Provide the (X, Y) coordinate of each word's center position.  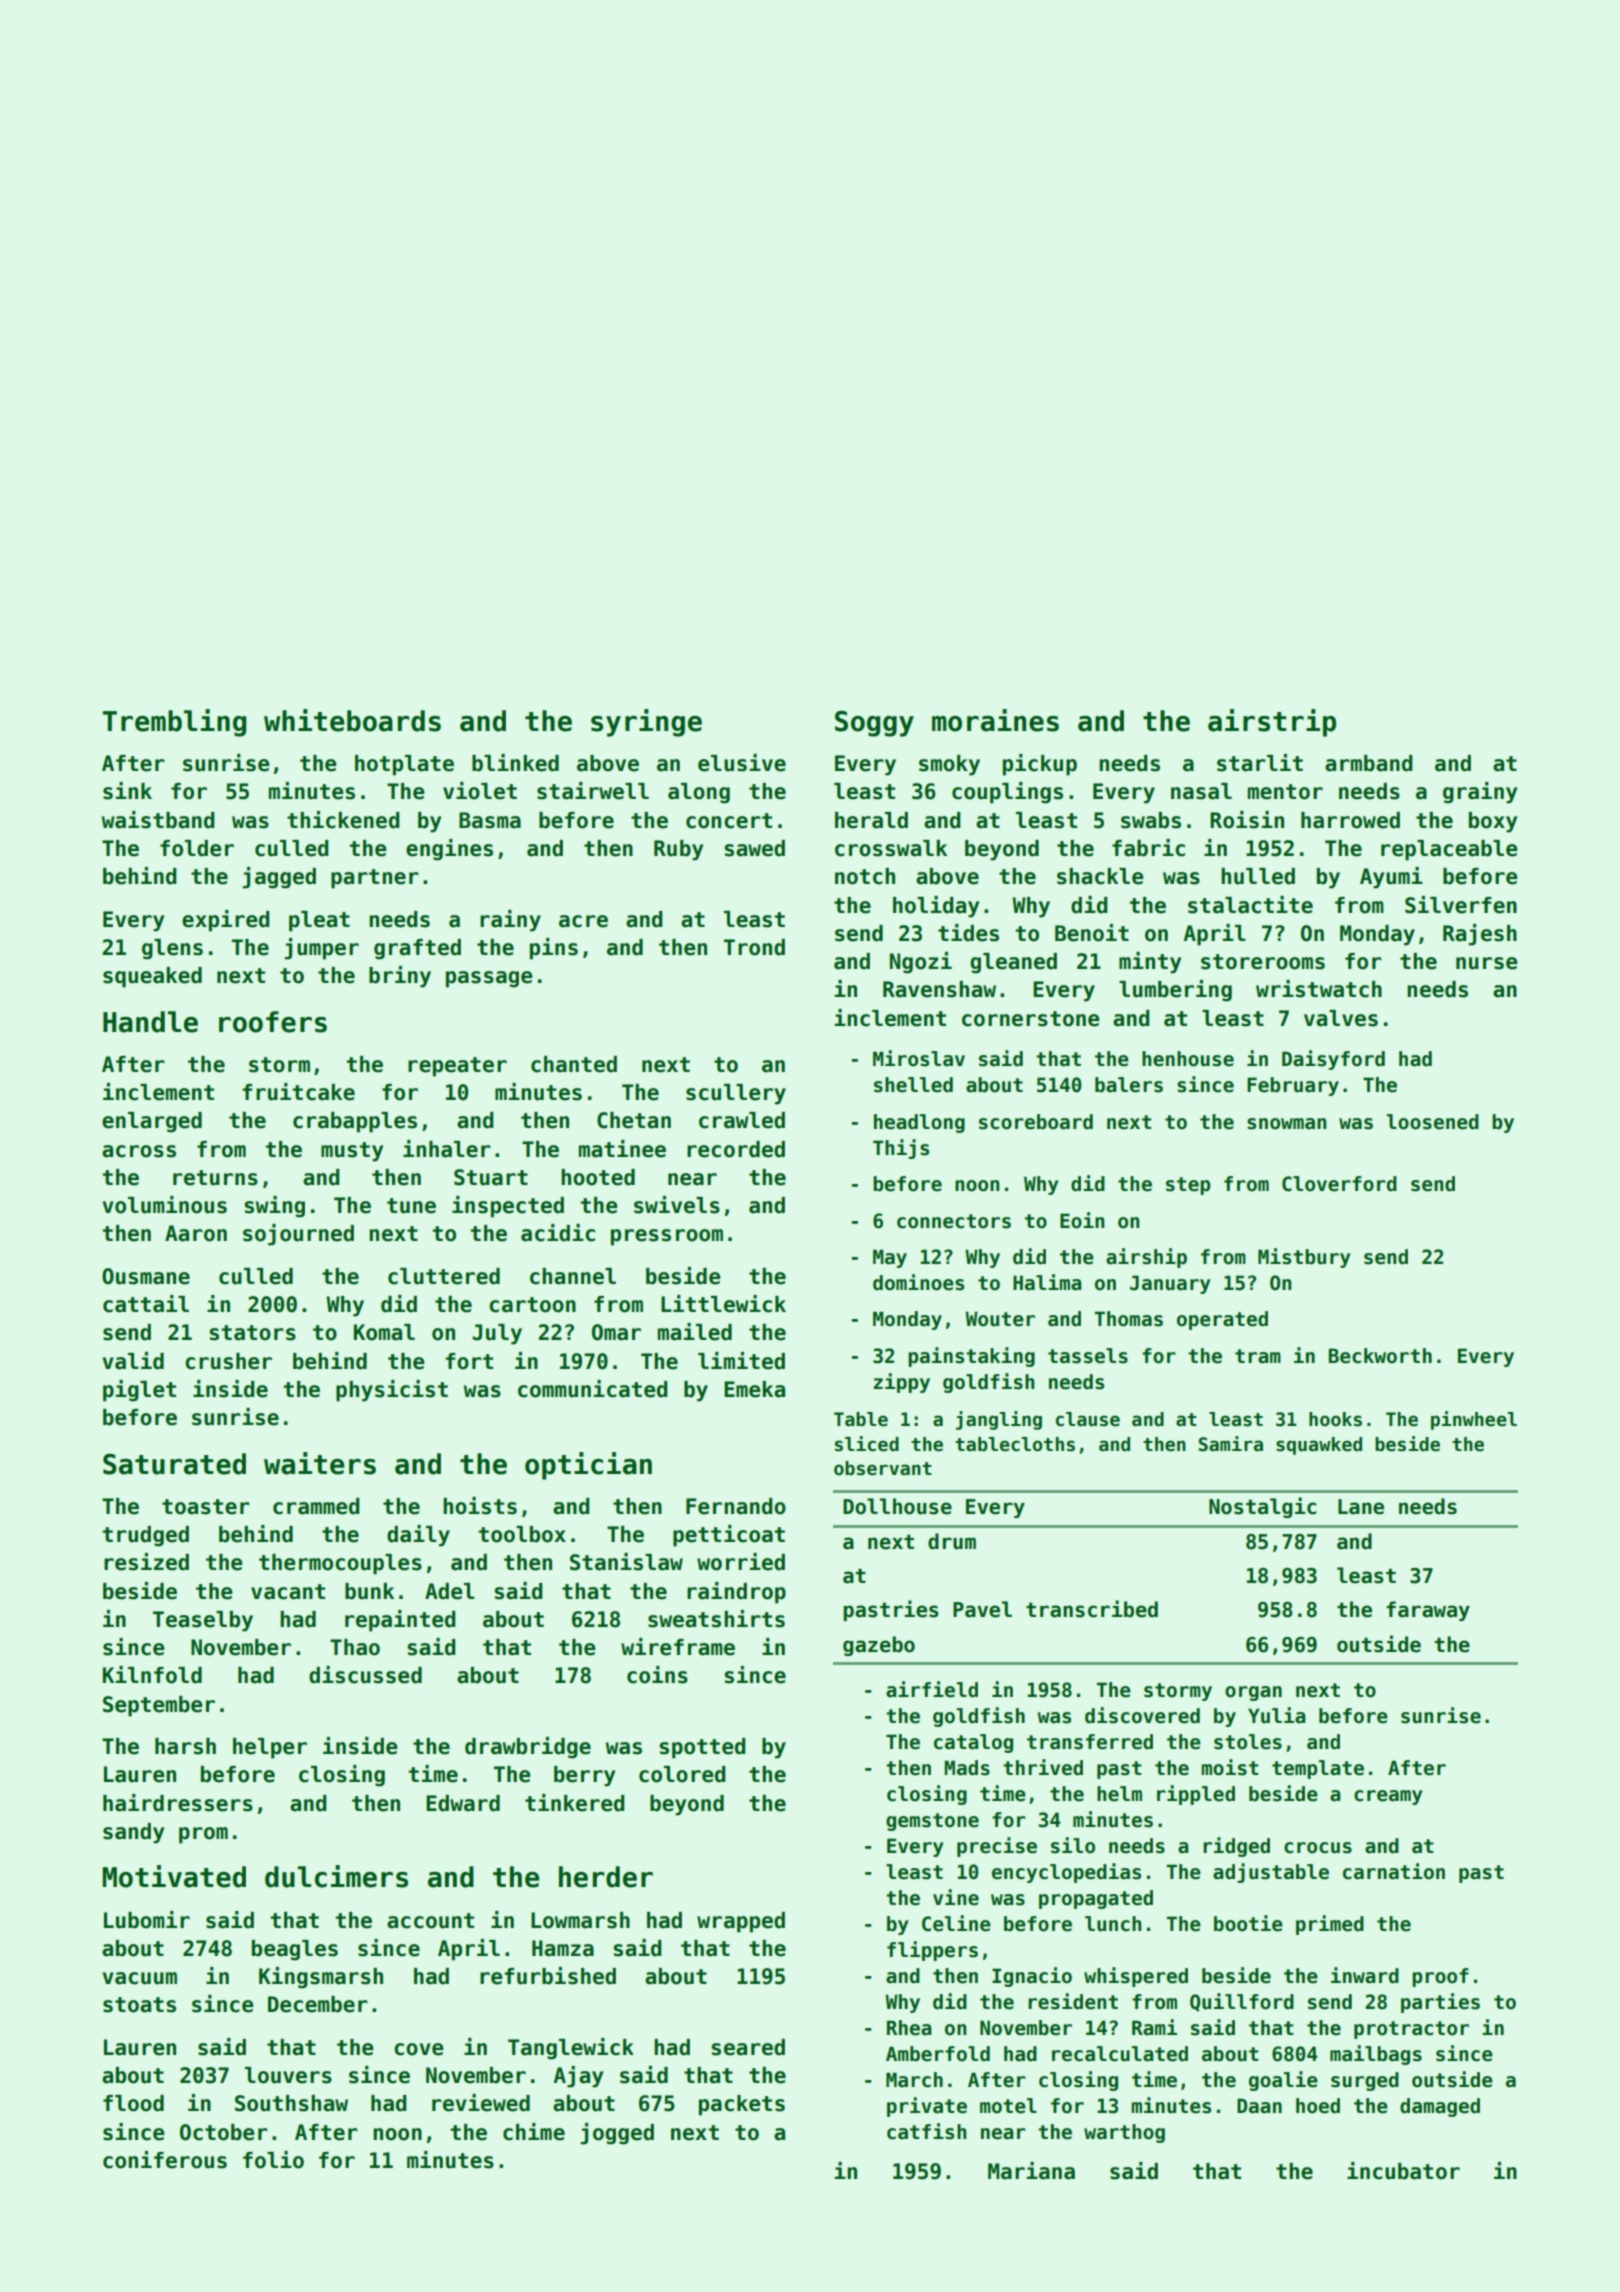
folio (273, 2160)
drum (952, 1541)
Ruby (678, 850)
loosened (1433, 1122)
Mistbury (1304, 1258)
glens (172, 949)
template (1318, 1769)
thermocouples (340, 1564)
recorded (736, 1149)
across (139, 1151)
